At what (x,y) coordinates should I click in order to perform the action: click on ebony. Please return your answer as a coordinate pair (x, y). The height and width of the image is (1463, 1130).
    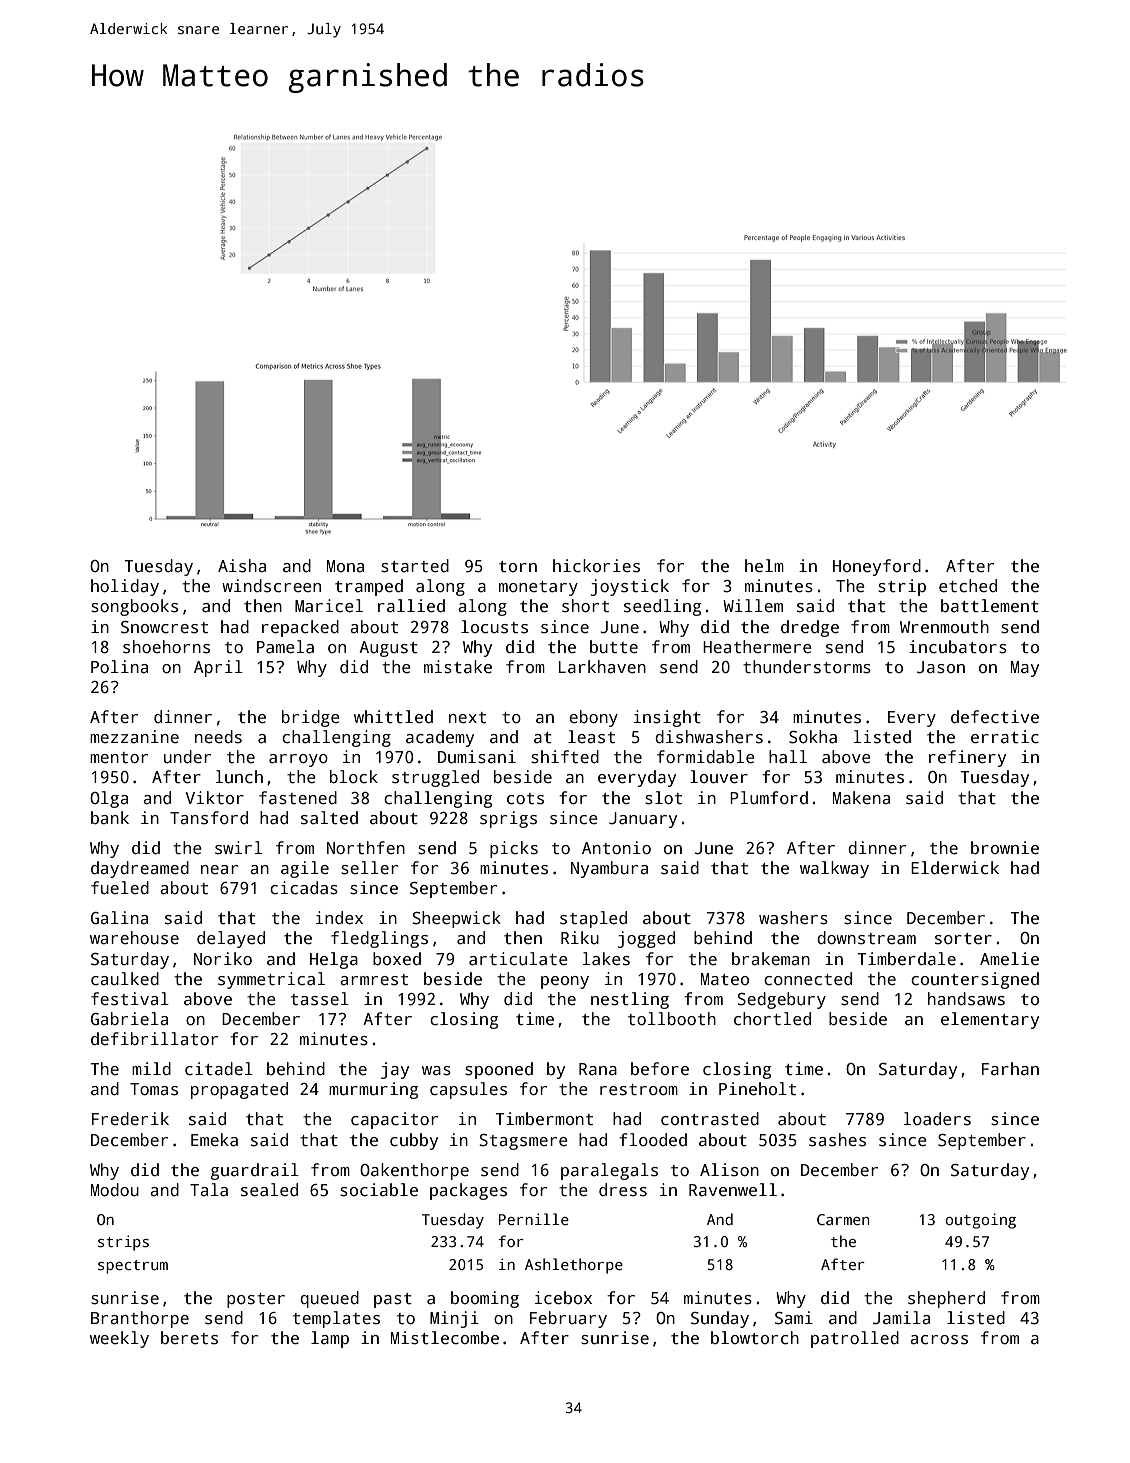
    Looking at the image, I should click on (593, 718).
